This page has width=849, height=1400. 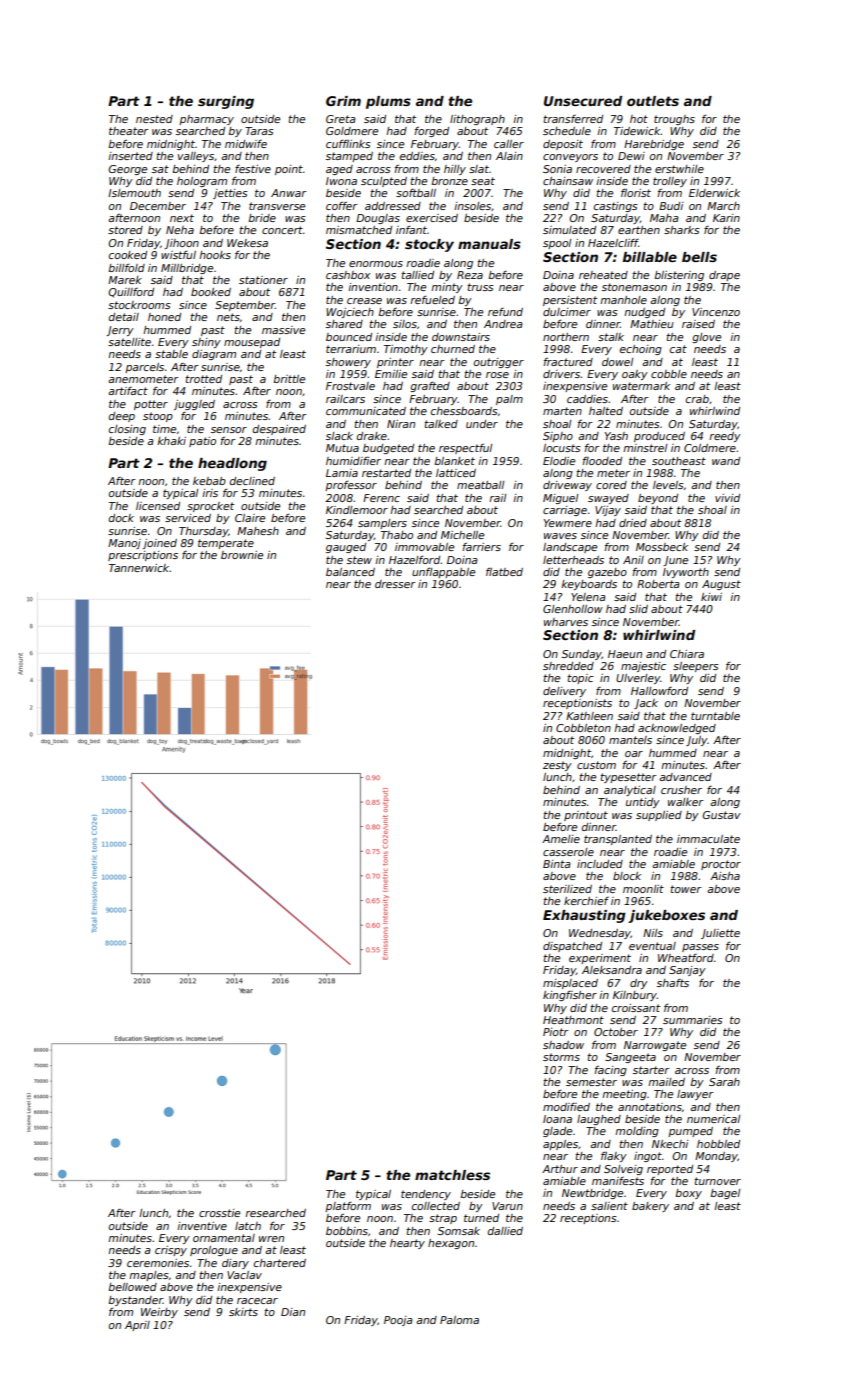 What do you see at coordinates (124, 544) in the page?
I see `Manoj` at bounding box center [124, 544].
